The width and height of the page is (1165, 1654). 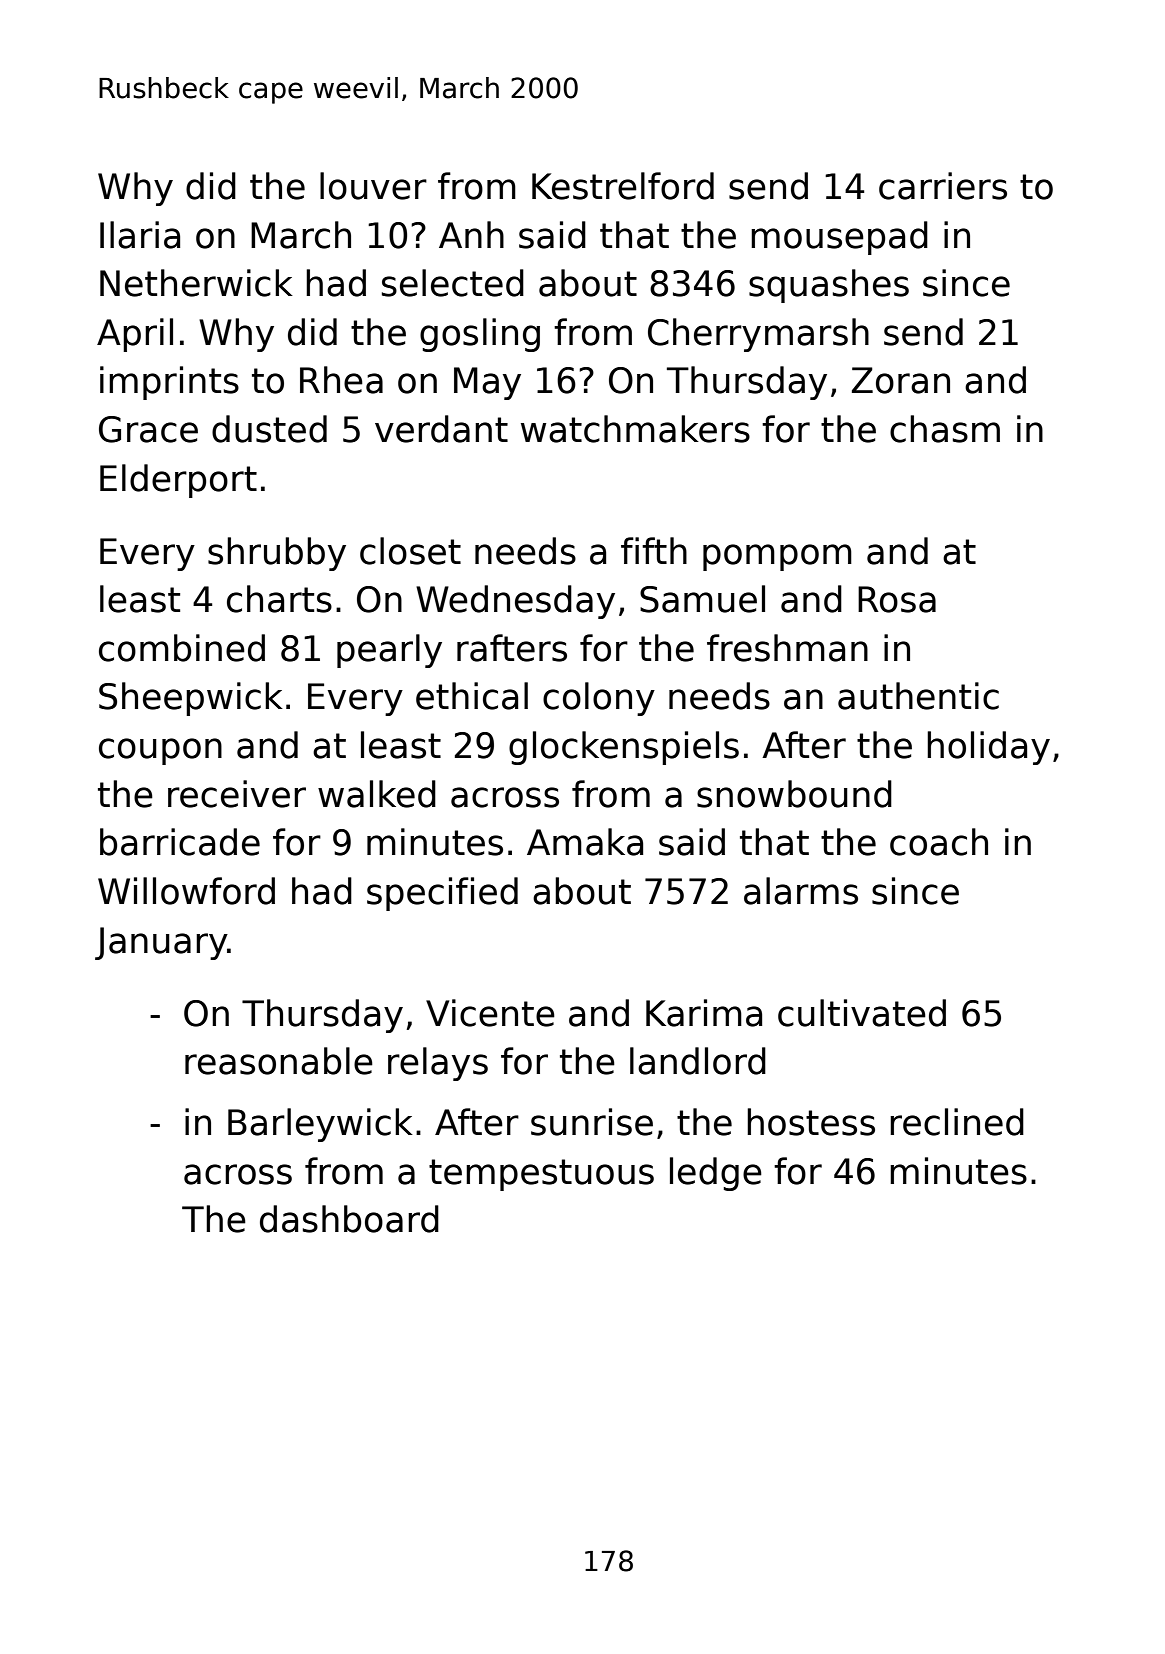 I want to click on watchmakers, so click(x=635, y=429).
